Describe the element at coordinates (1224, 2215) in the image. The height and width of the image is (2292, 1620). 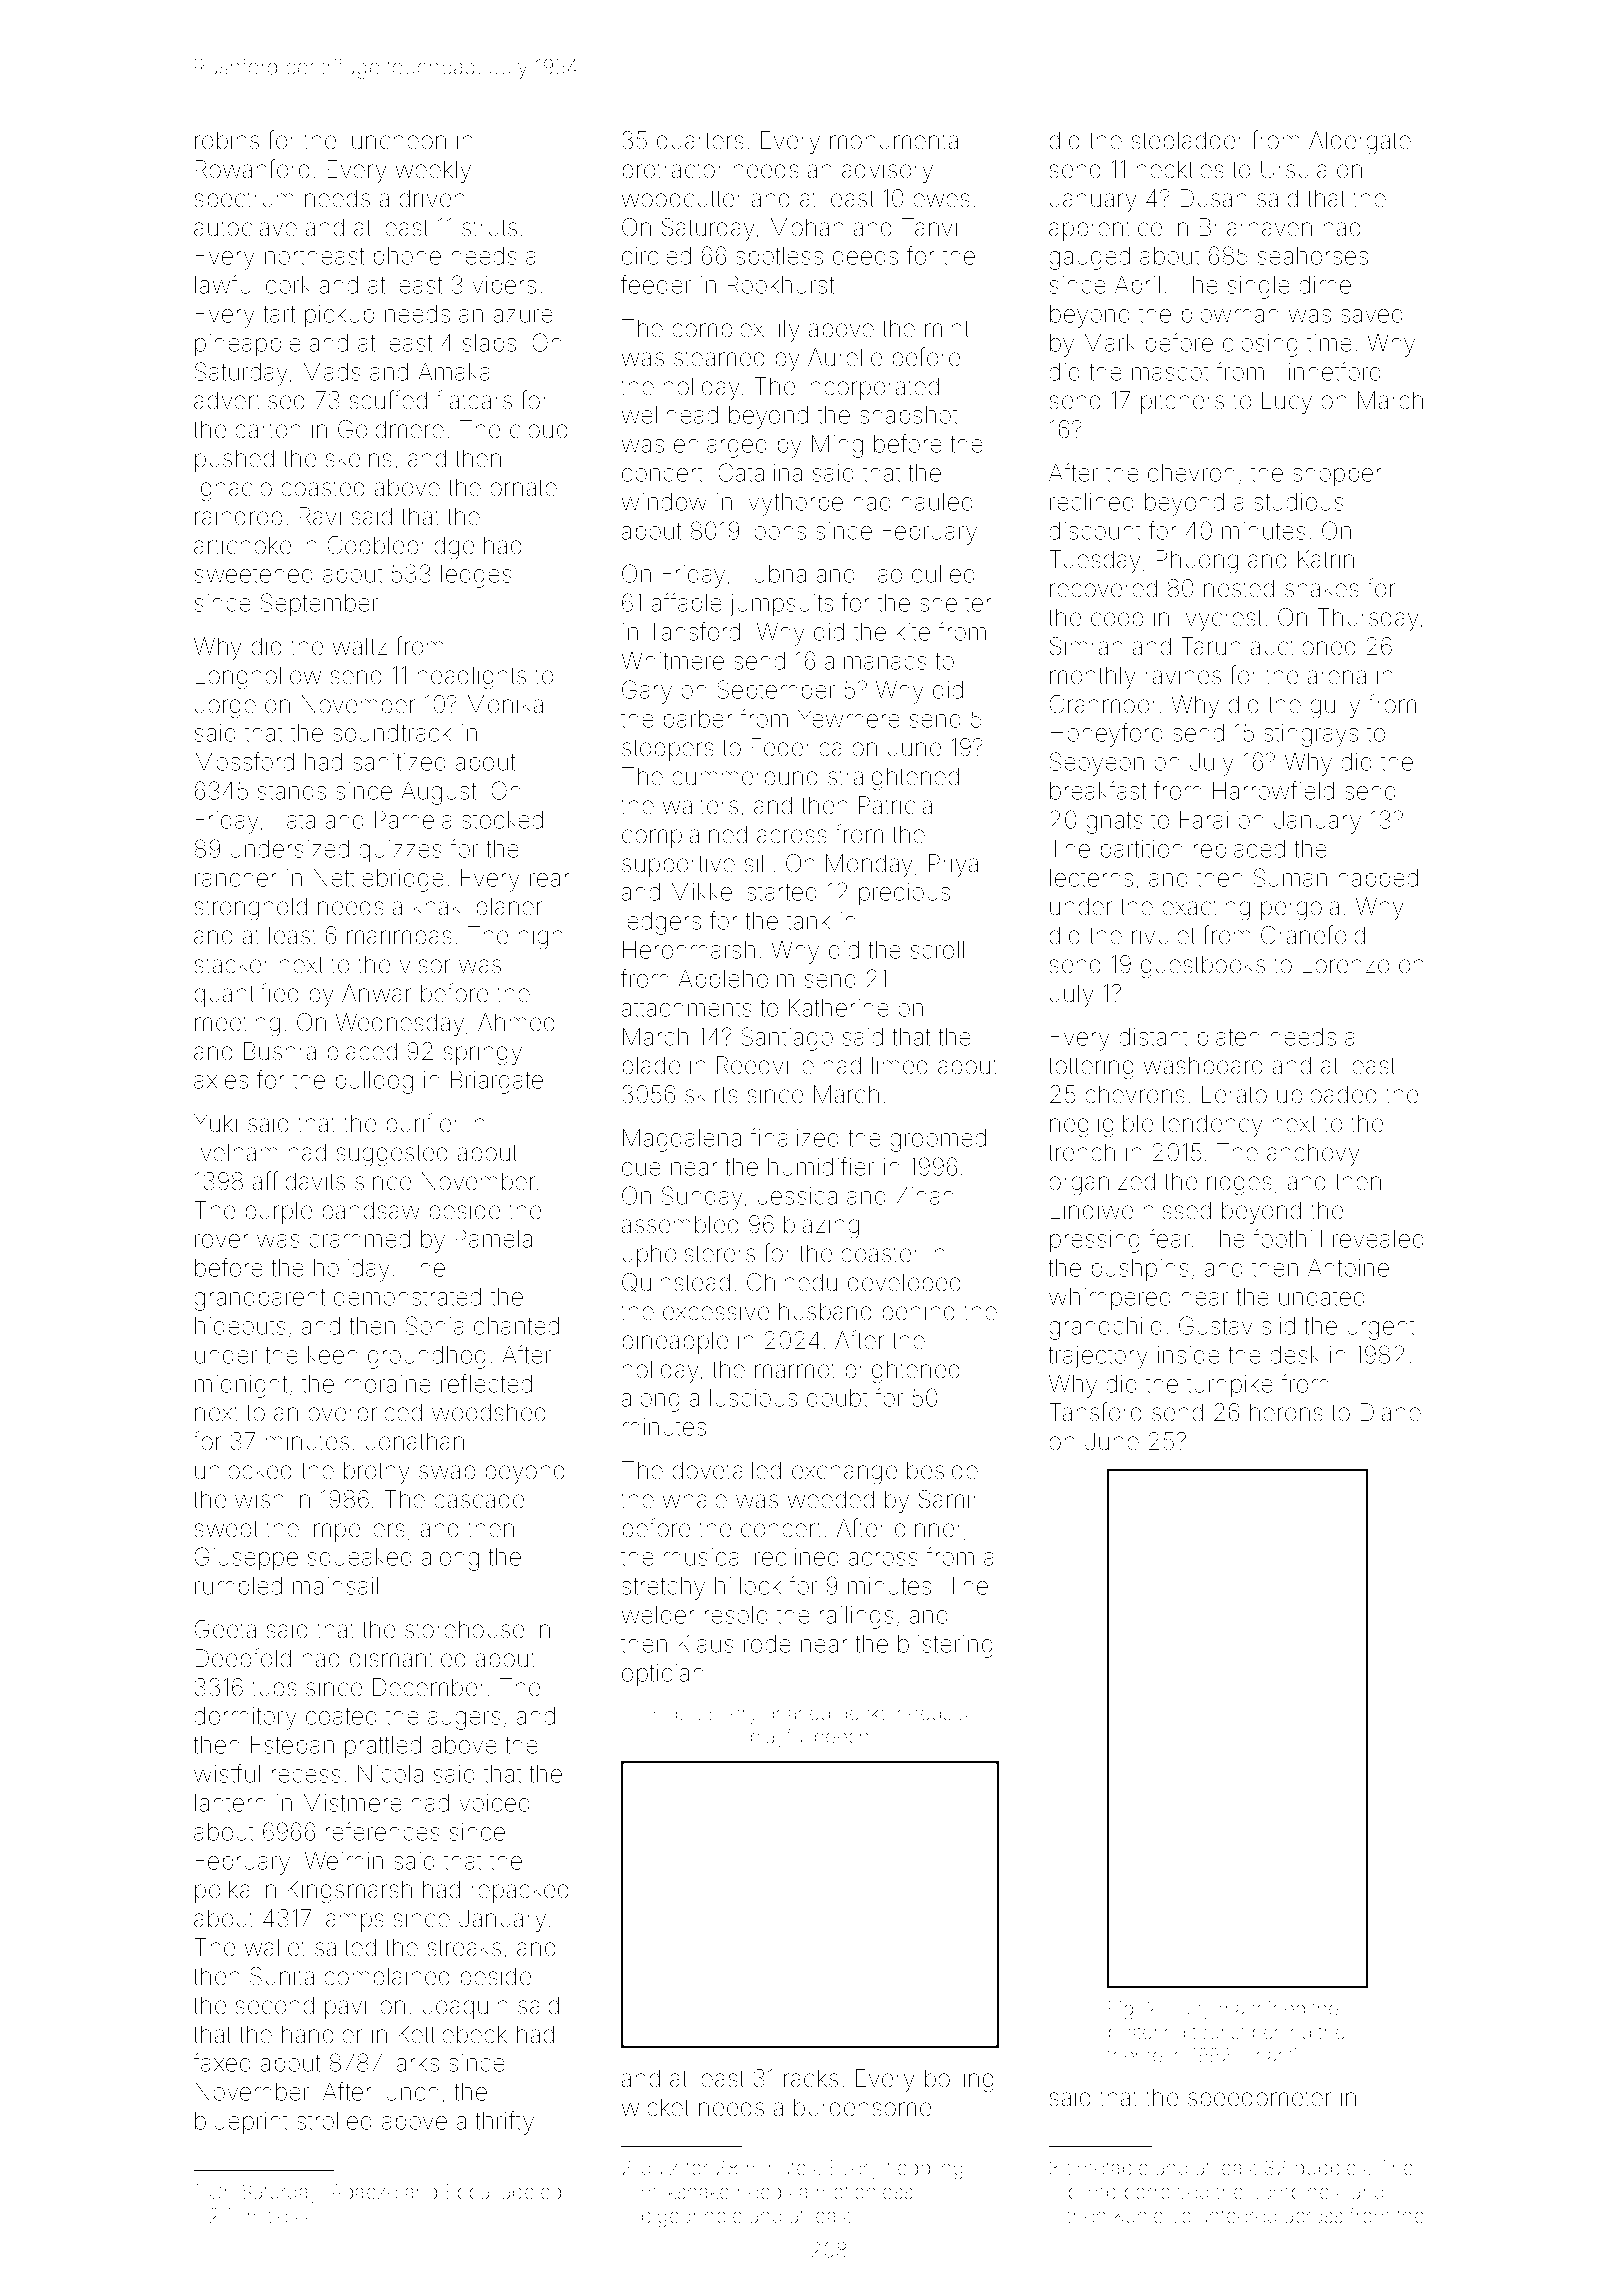
I see `volunteered` at that location.
